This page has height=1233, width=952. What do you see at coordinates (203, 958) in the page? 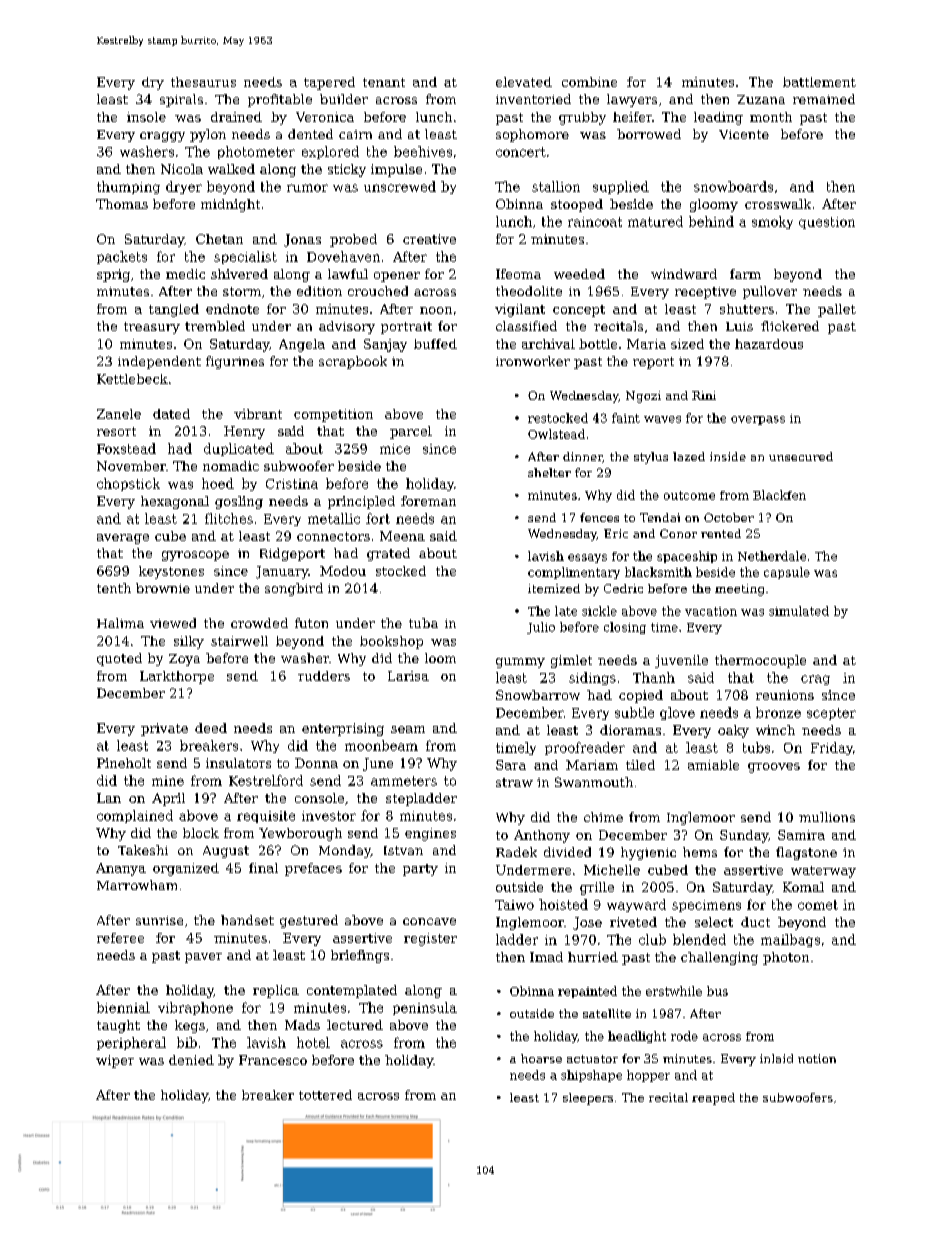
I see `paver` at bounding box center [203, 958].
